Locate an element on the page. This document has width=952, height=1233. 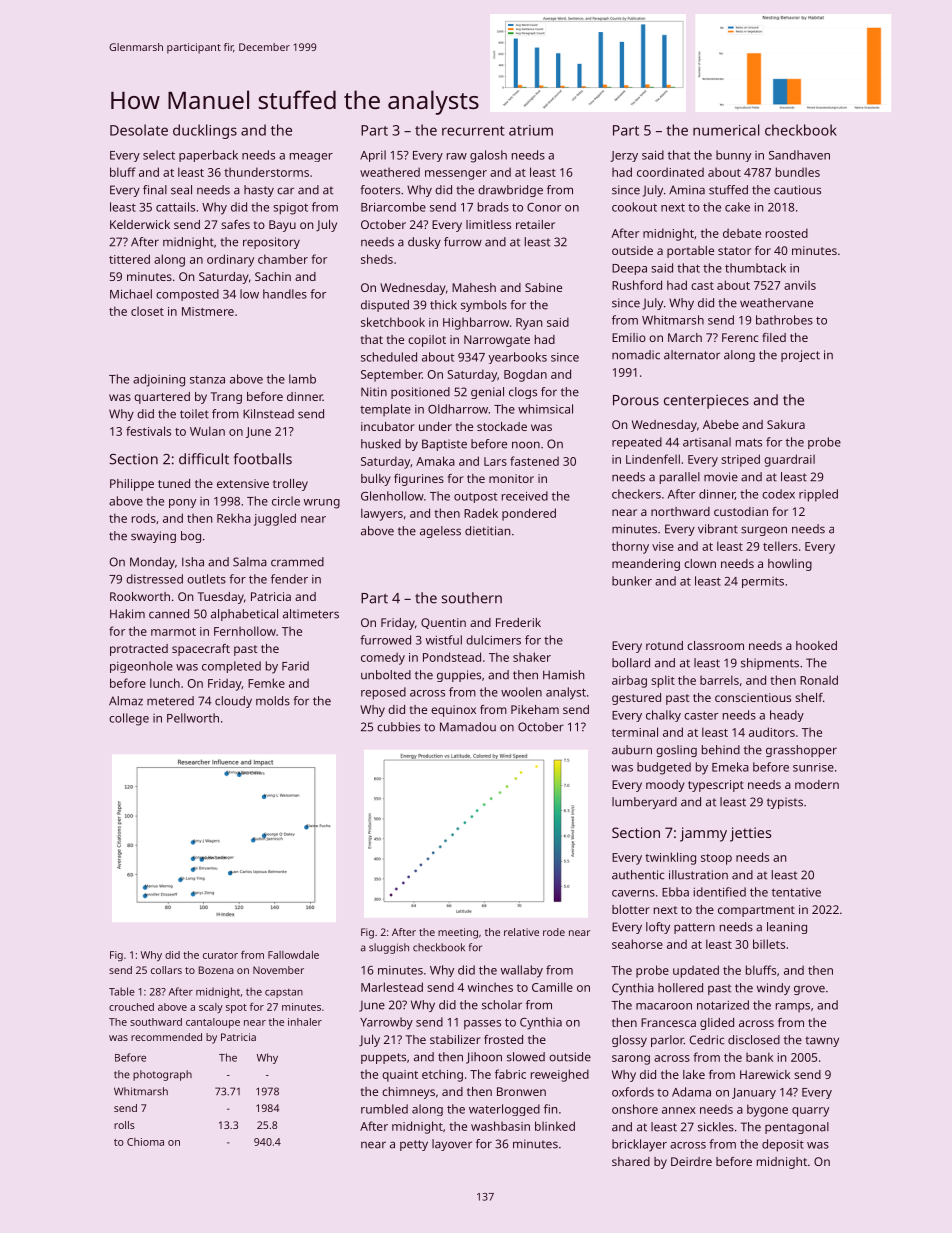
numerical is located at coordinates (726, 130).
